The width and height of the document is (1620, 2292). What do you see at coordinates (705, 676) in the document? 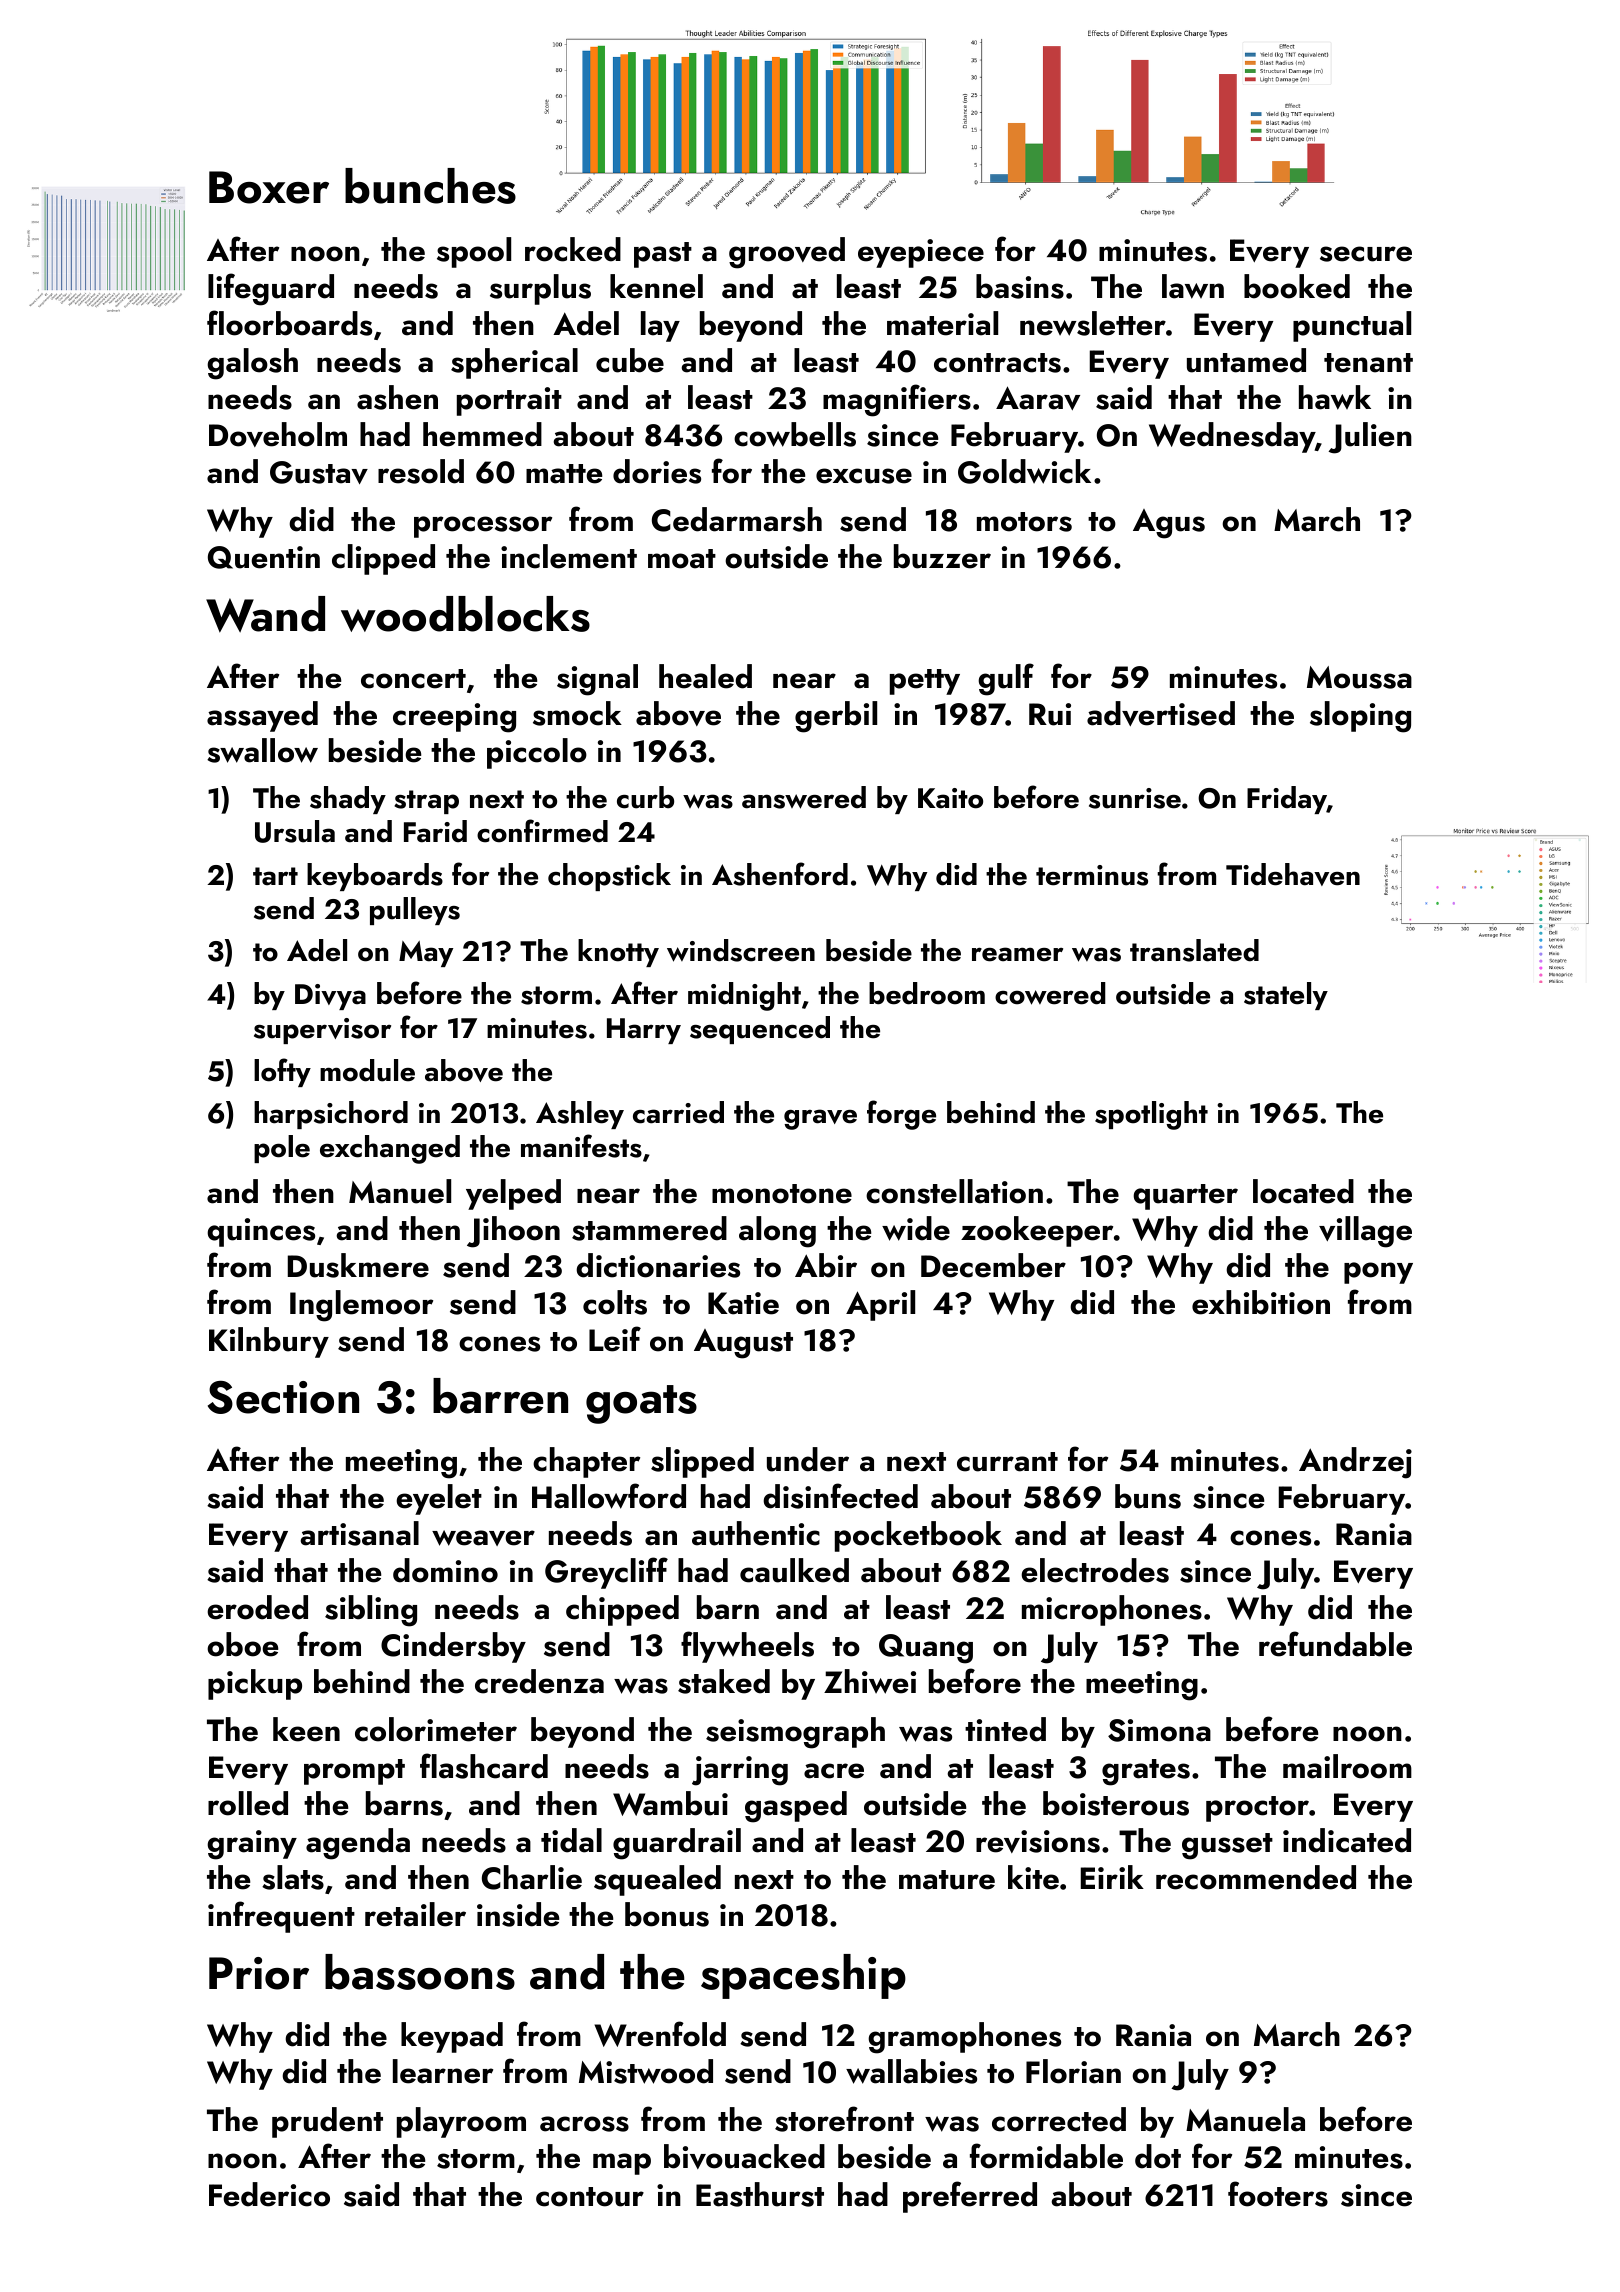
I see `healed` at bounding box center [705, 676].
